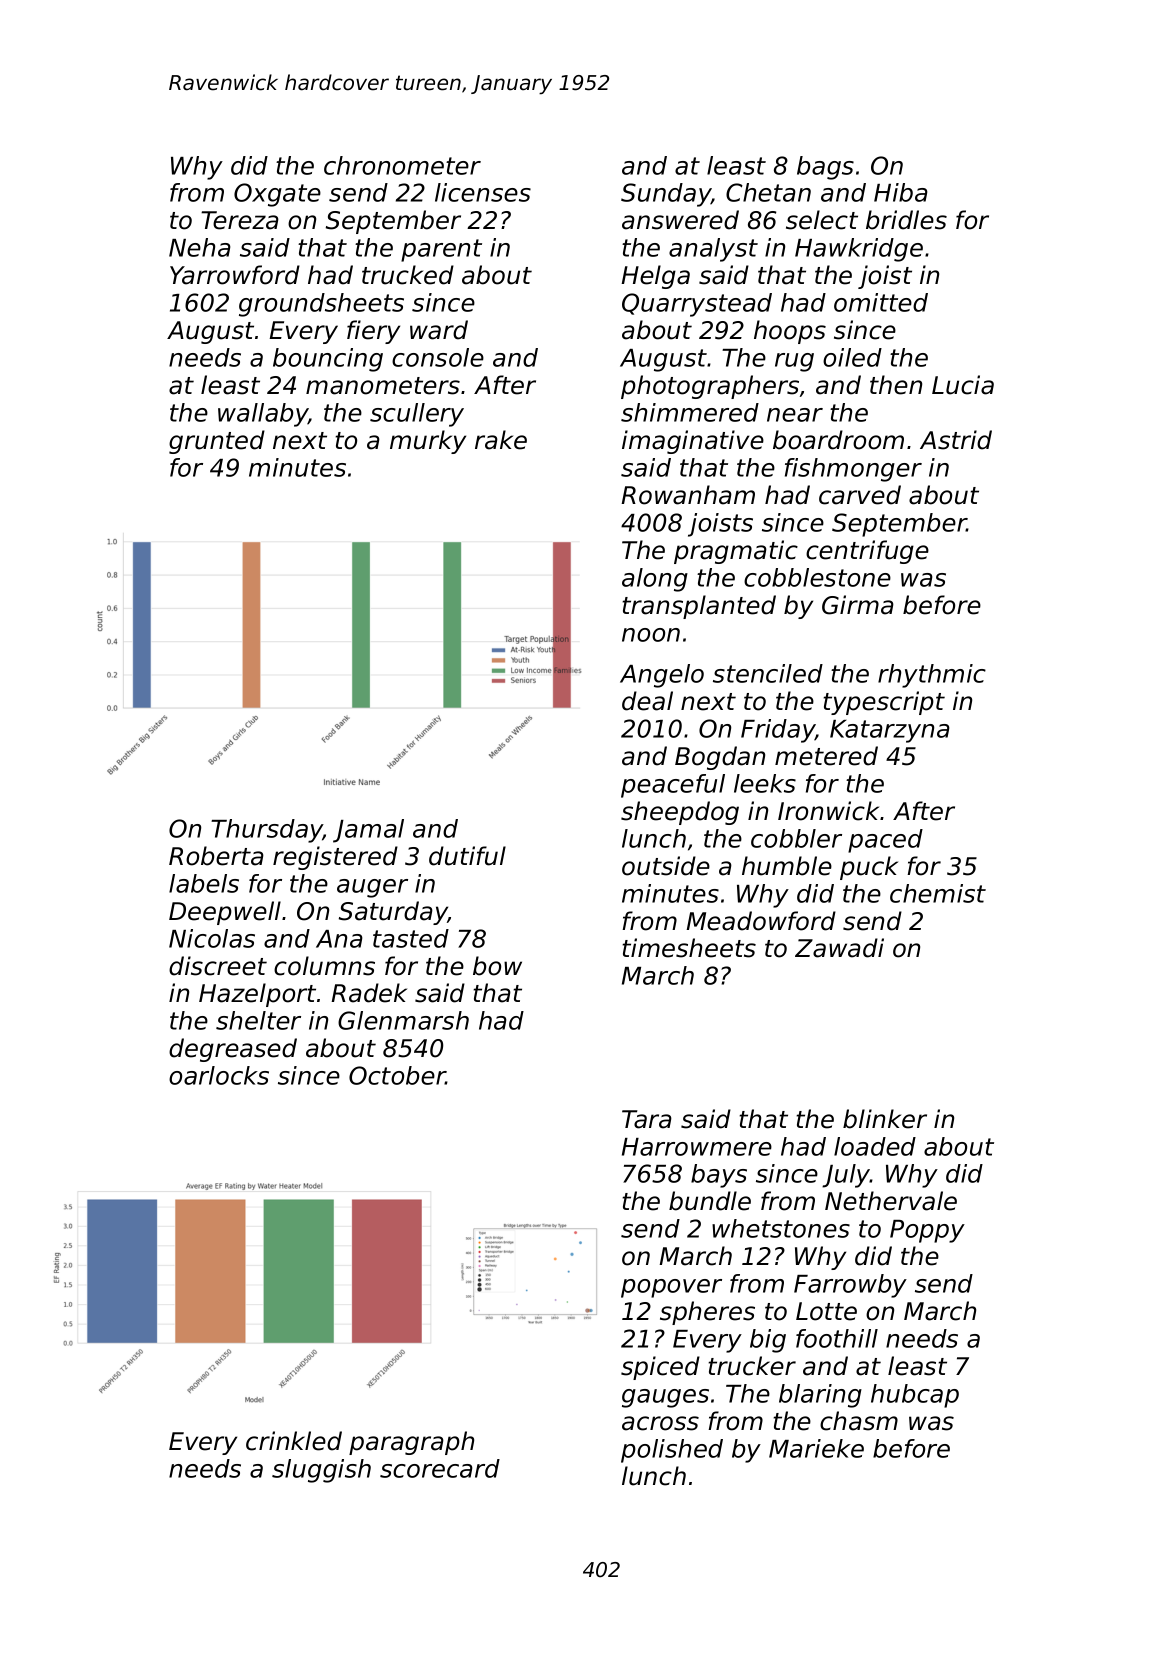 Image resolution: width=1165 pixels, height=1654 pixels. Describe the element at coordinates (219, 1075) in the screenshot. I see `oarlocks` at that location.
